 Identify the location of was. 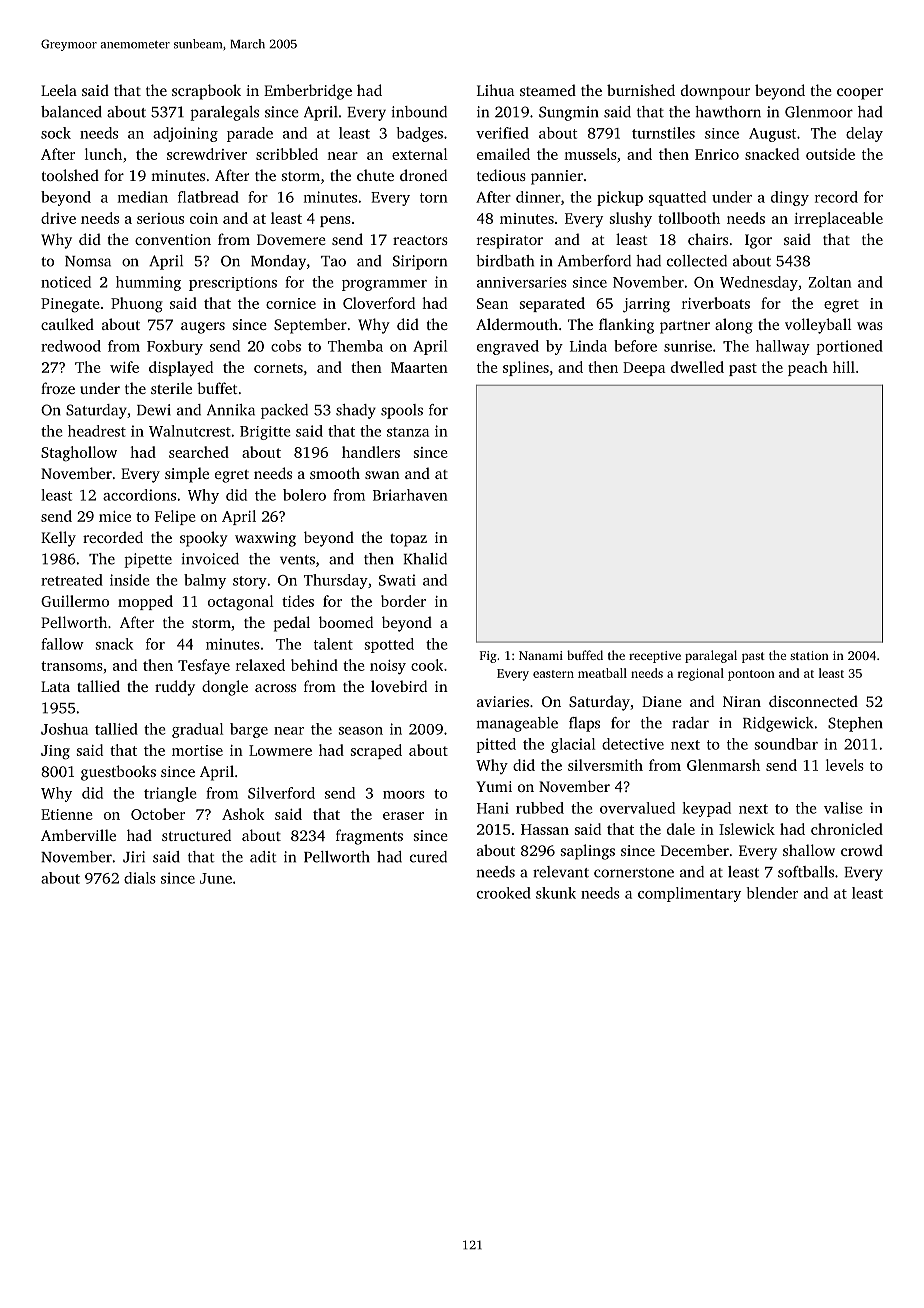
(870, 326).
